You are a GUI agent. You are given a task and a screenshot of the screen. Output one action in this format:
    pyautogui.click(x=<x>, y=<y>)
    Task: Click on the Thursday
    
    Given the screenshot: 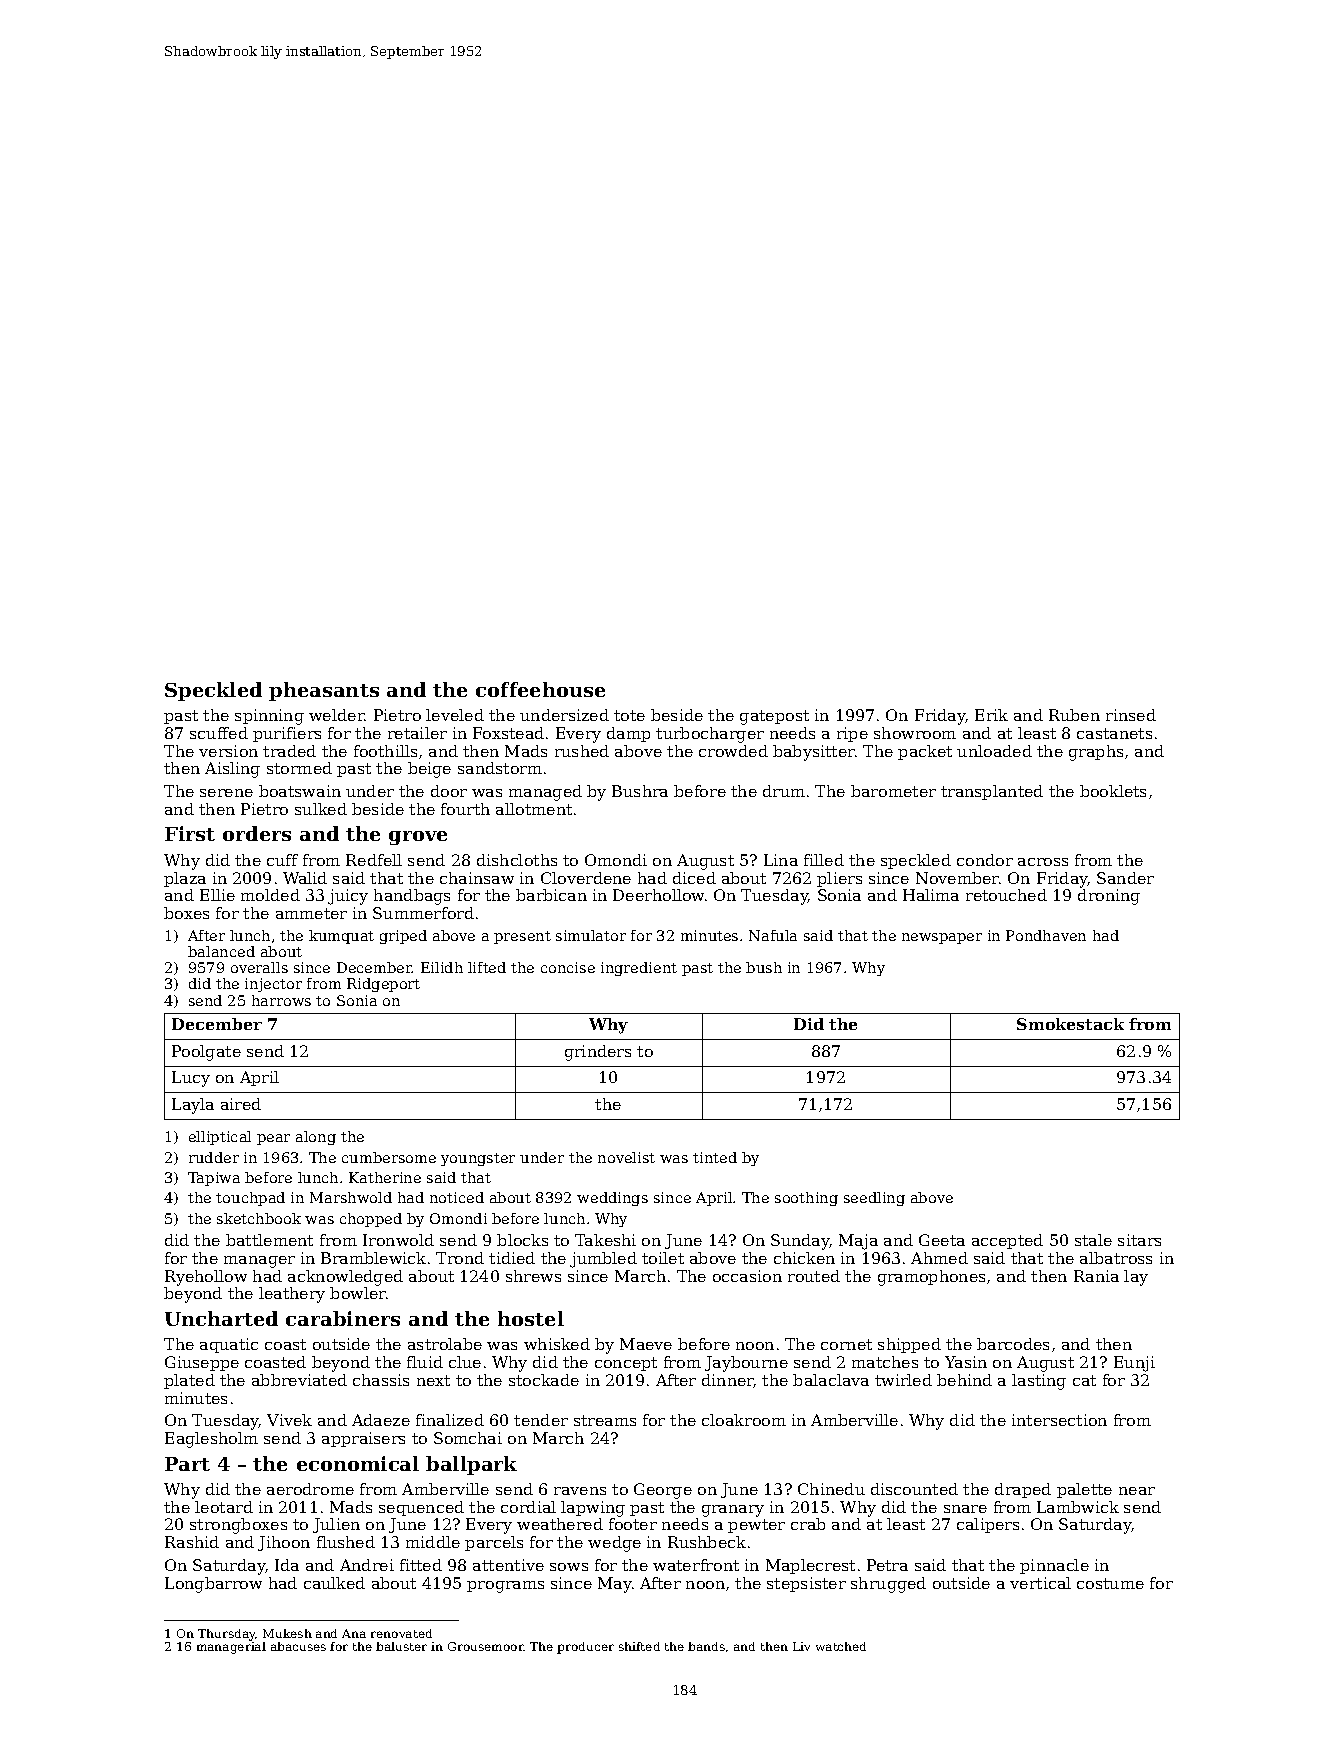 What is the action you would take?
    pyautogui.click(x=227, y=1635)
